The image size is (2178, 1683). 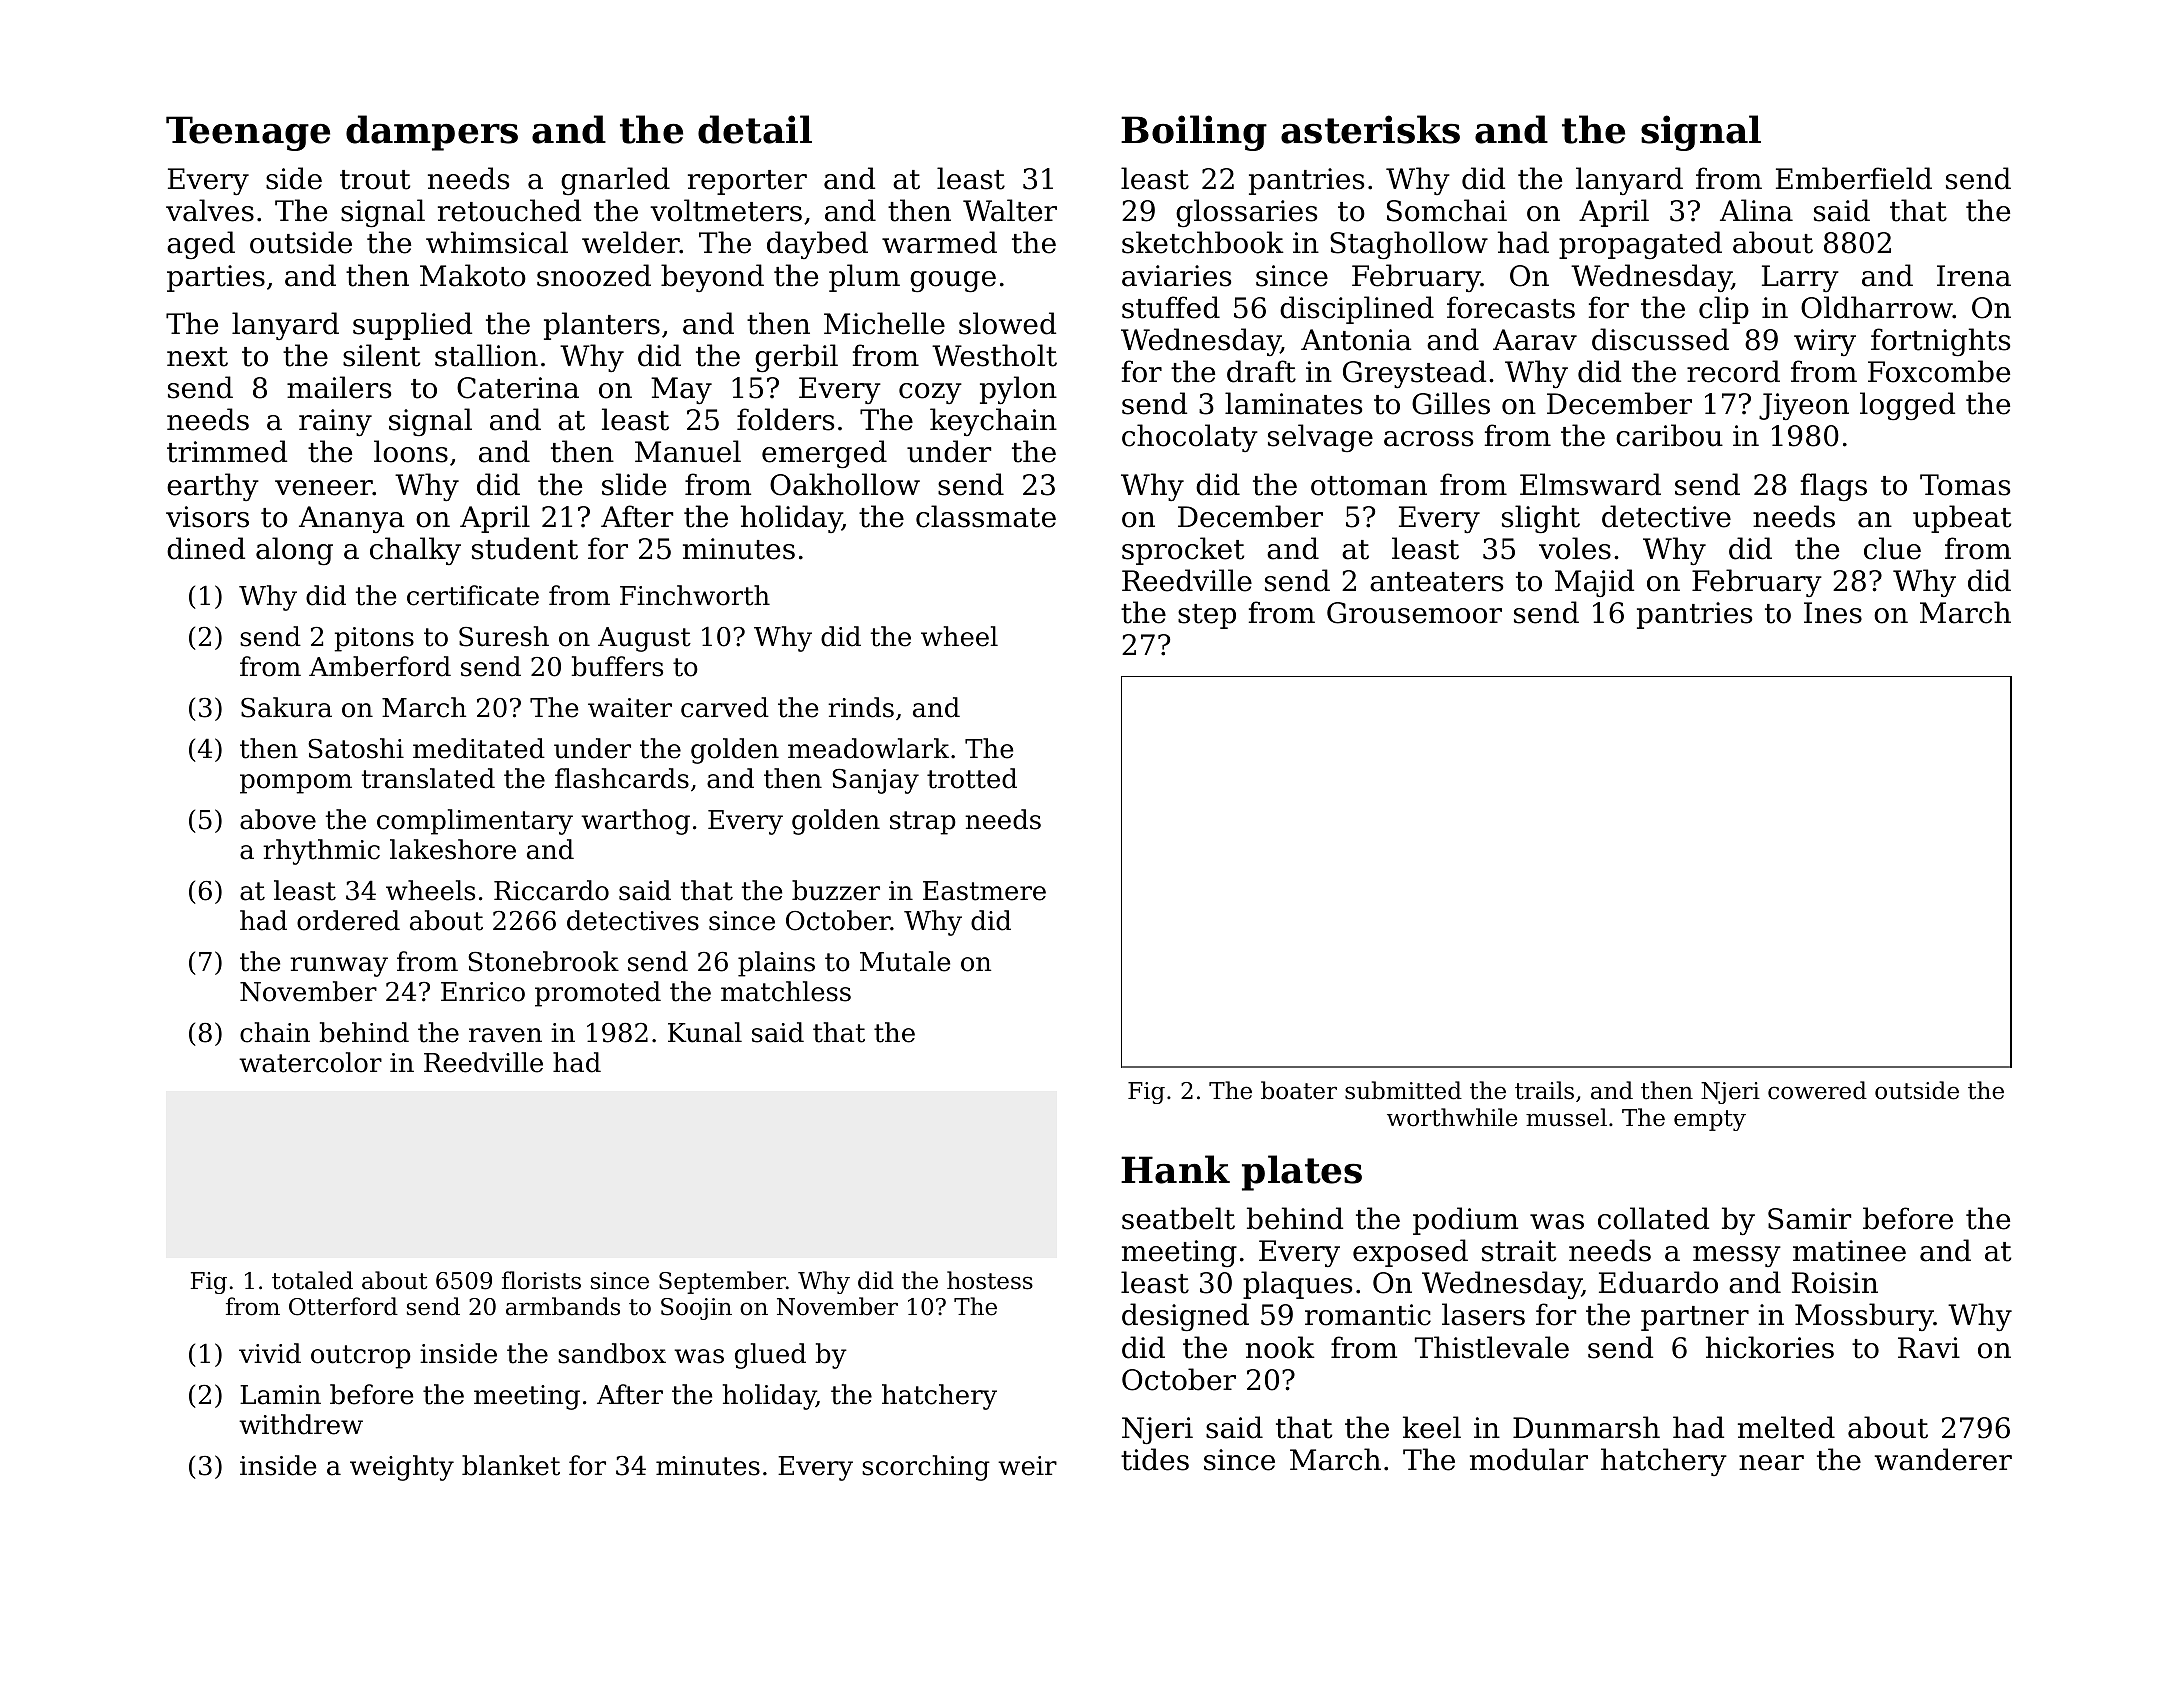 I want to click on dampers, so click(x=432, y=133).
